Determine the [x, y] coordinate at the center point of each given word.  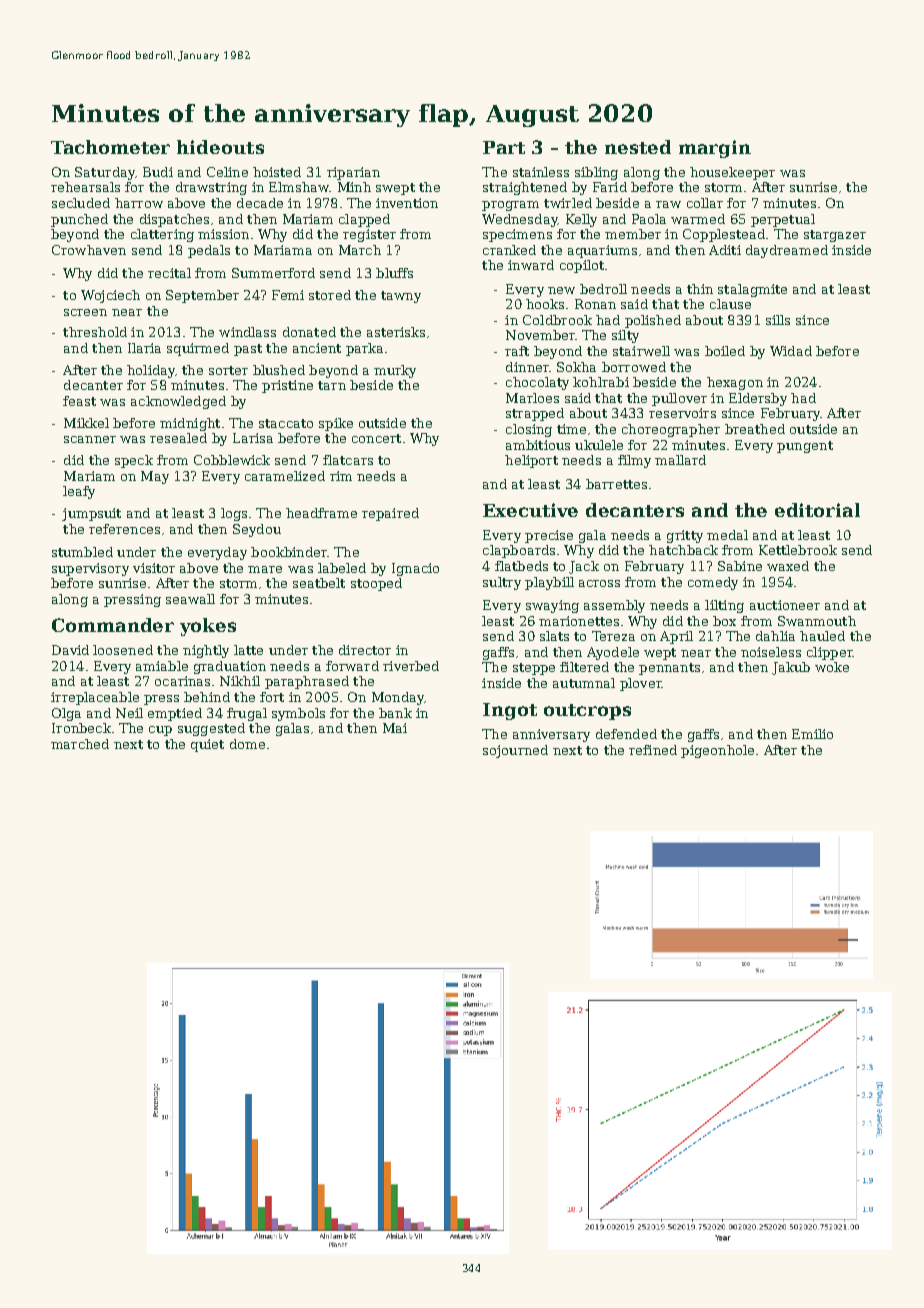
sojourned [515, 751]
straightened [525, 188]
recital [169, 273]
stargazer [835, 236]
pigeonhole [717, 751]
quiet [207, 745]
